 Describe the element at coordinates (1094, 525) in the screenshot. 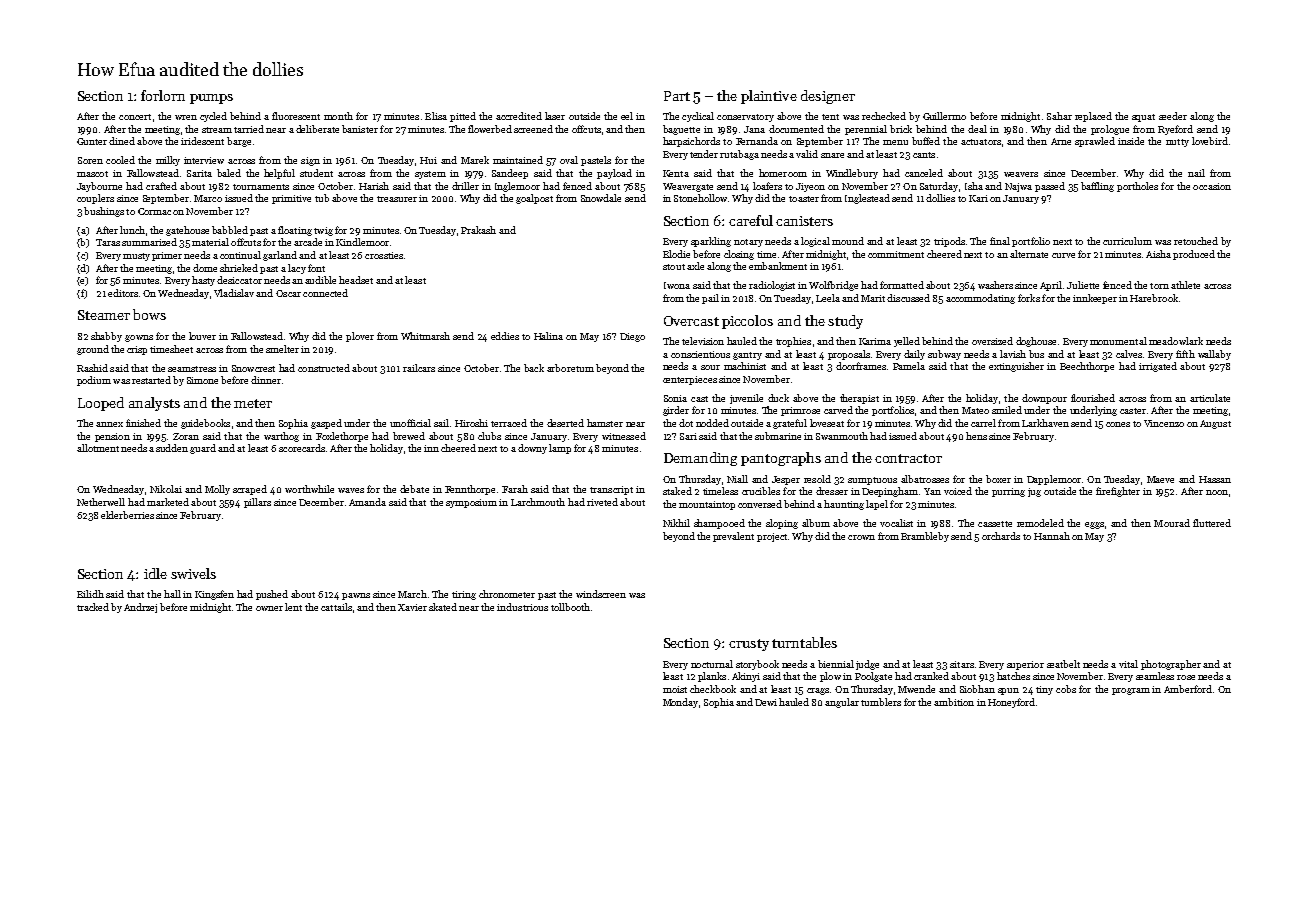

I see `eggs` at that location.
